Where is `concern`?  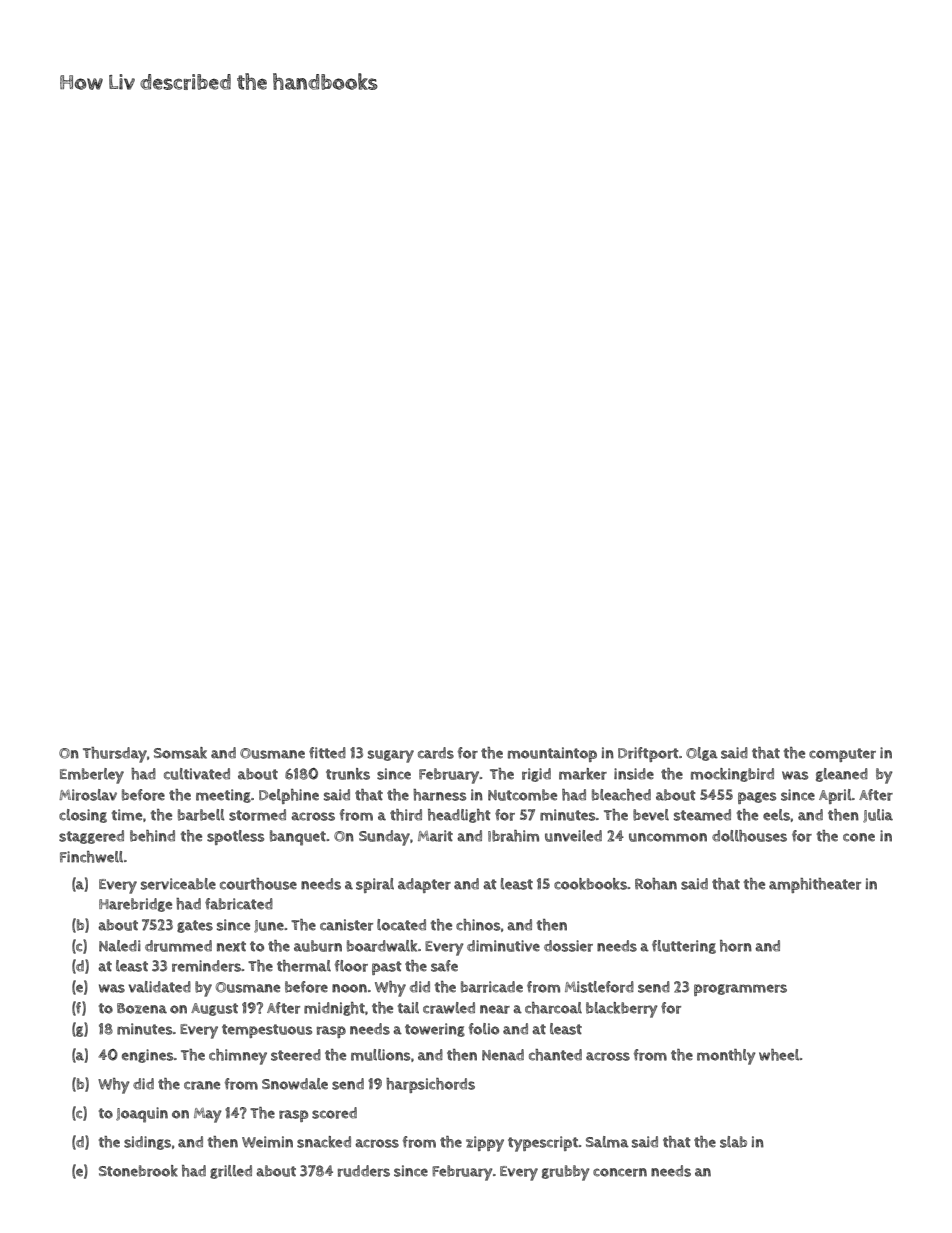 concern is located at coordinates (620, 1172).
